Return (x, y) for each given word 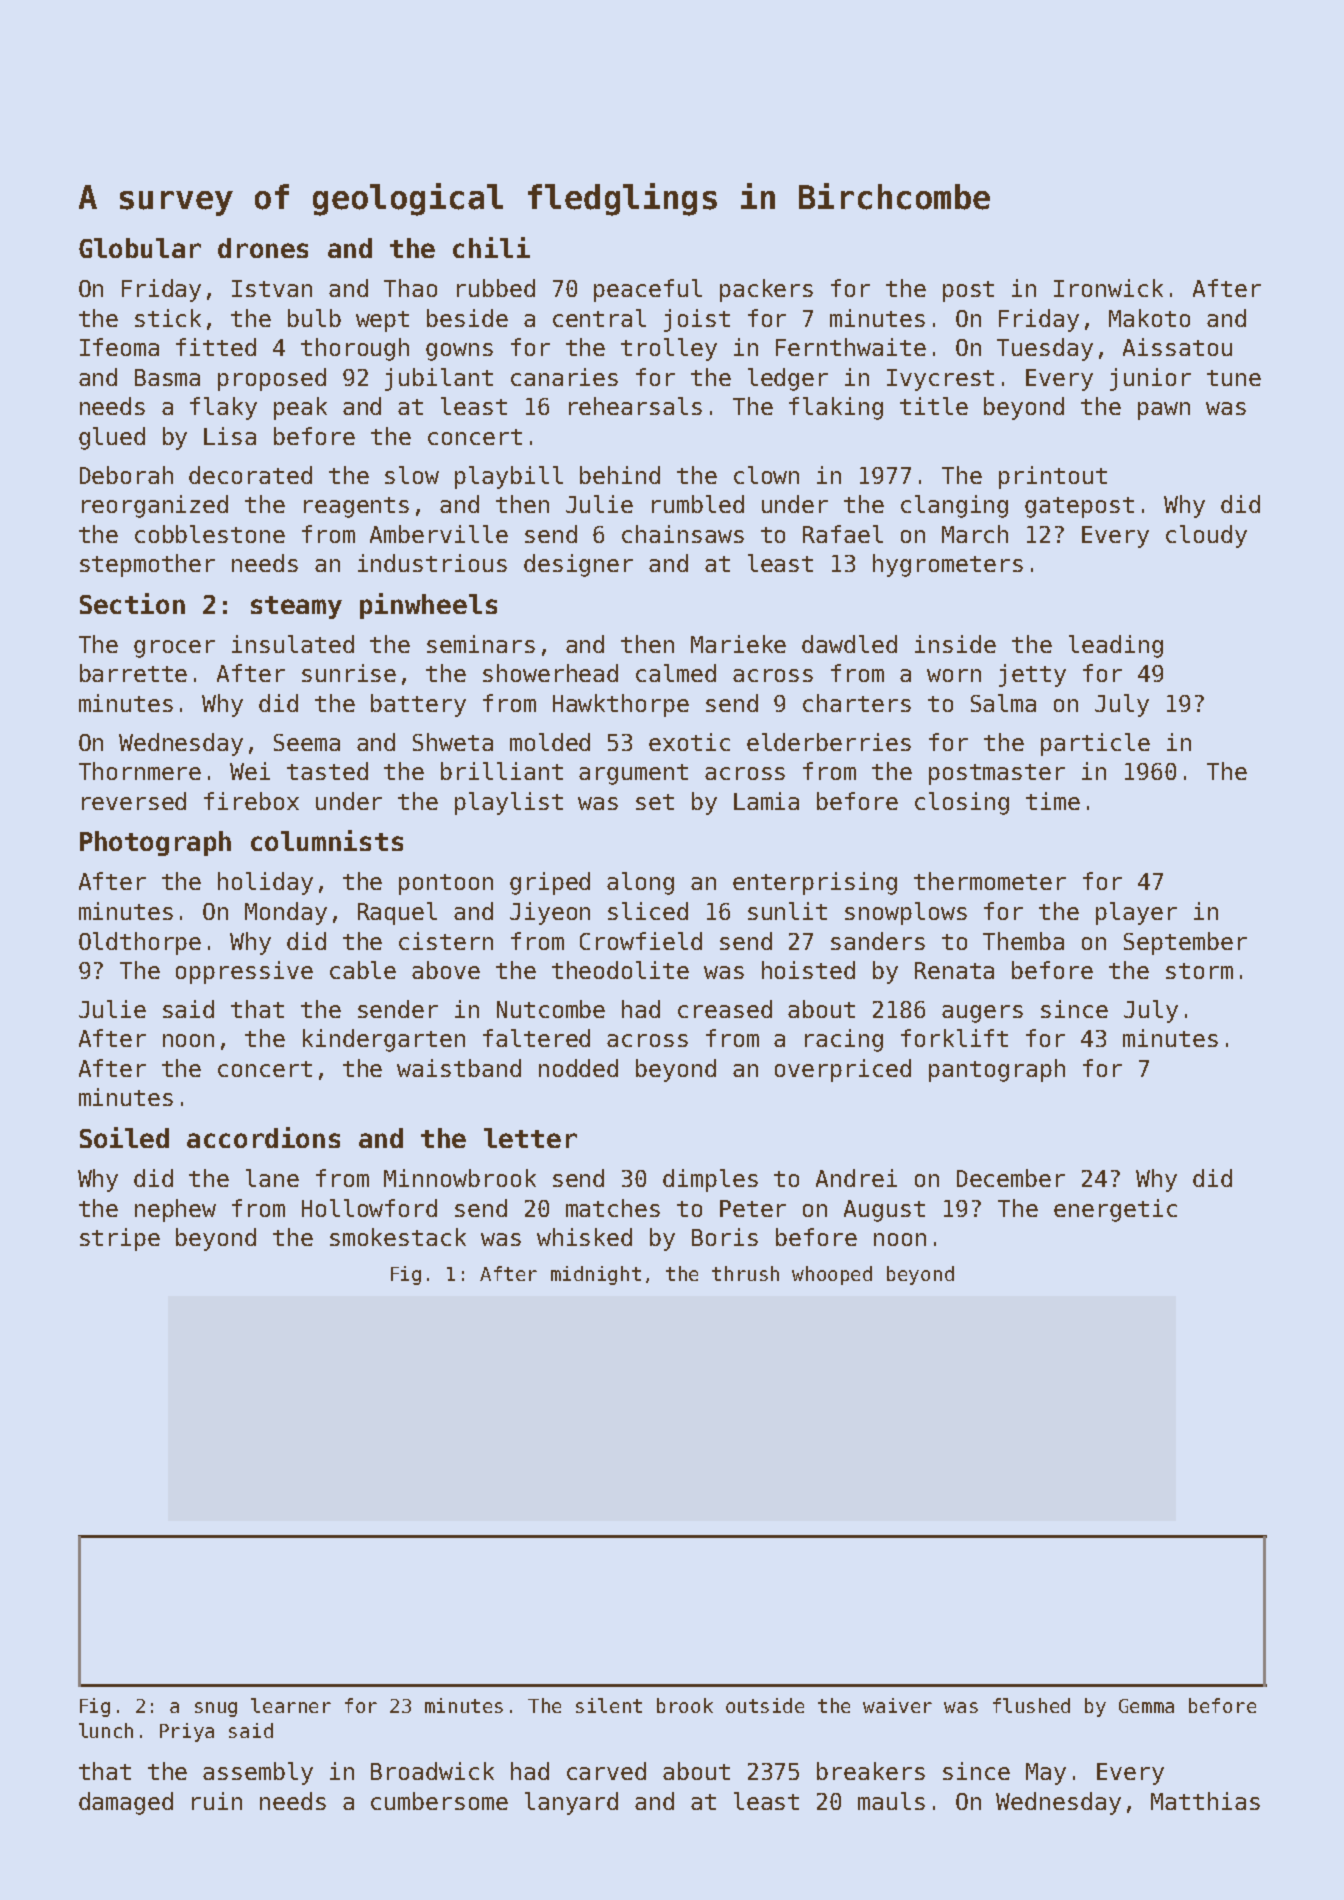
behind (620, 475)
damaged (126, 1803)
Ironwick (1108, 288)
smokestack (398, 1237)
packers (766, 290)
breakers (871, 1771)
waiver (897, 1705)
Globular (140, 248)
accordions (263, 1137)
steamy (296, 607)
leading (1116, 646)
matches (613, 1208)
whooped (832, 1275)
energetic (1115, 1210)
